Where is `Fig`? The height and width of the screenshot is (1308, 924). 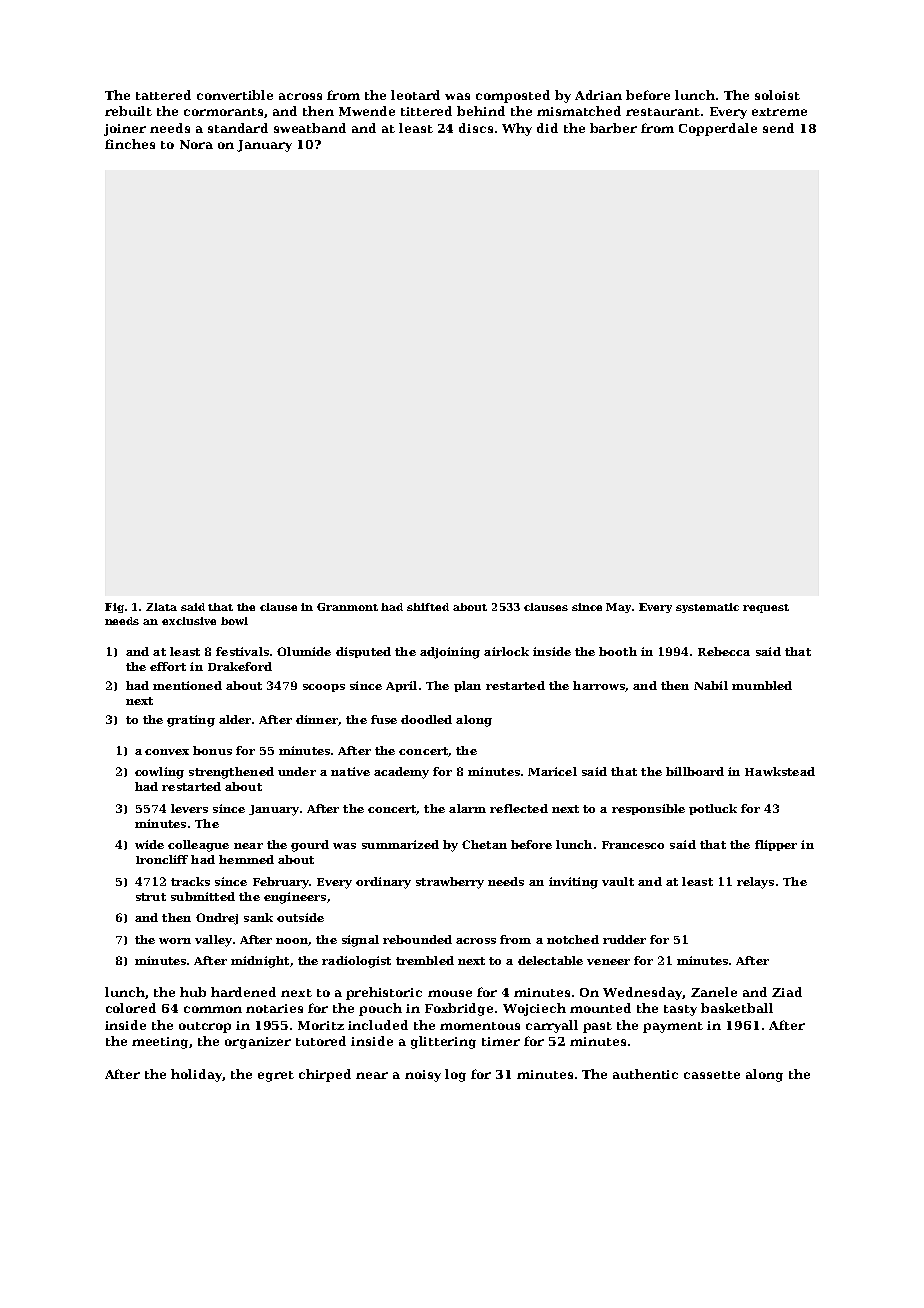
Fig is located at coordinates (114, 608).
